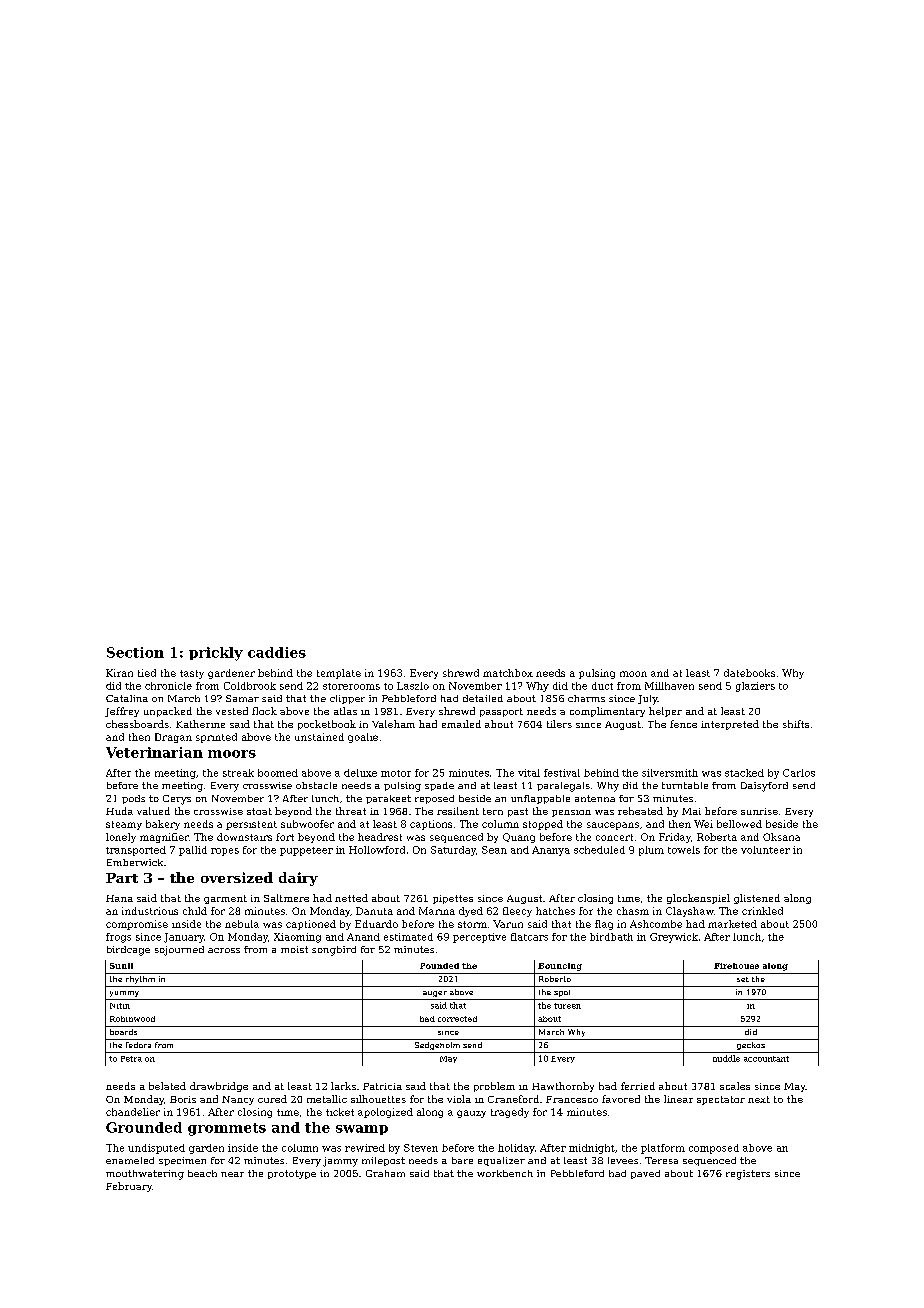 This screenshot has height=1308, width=924. I want to click on registers, so click(748, 1175).
